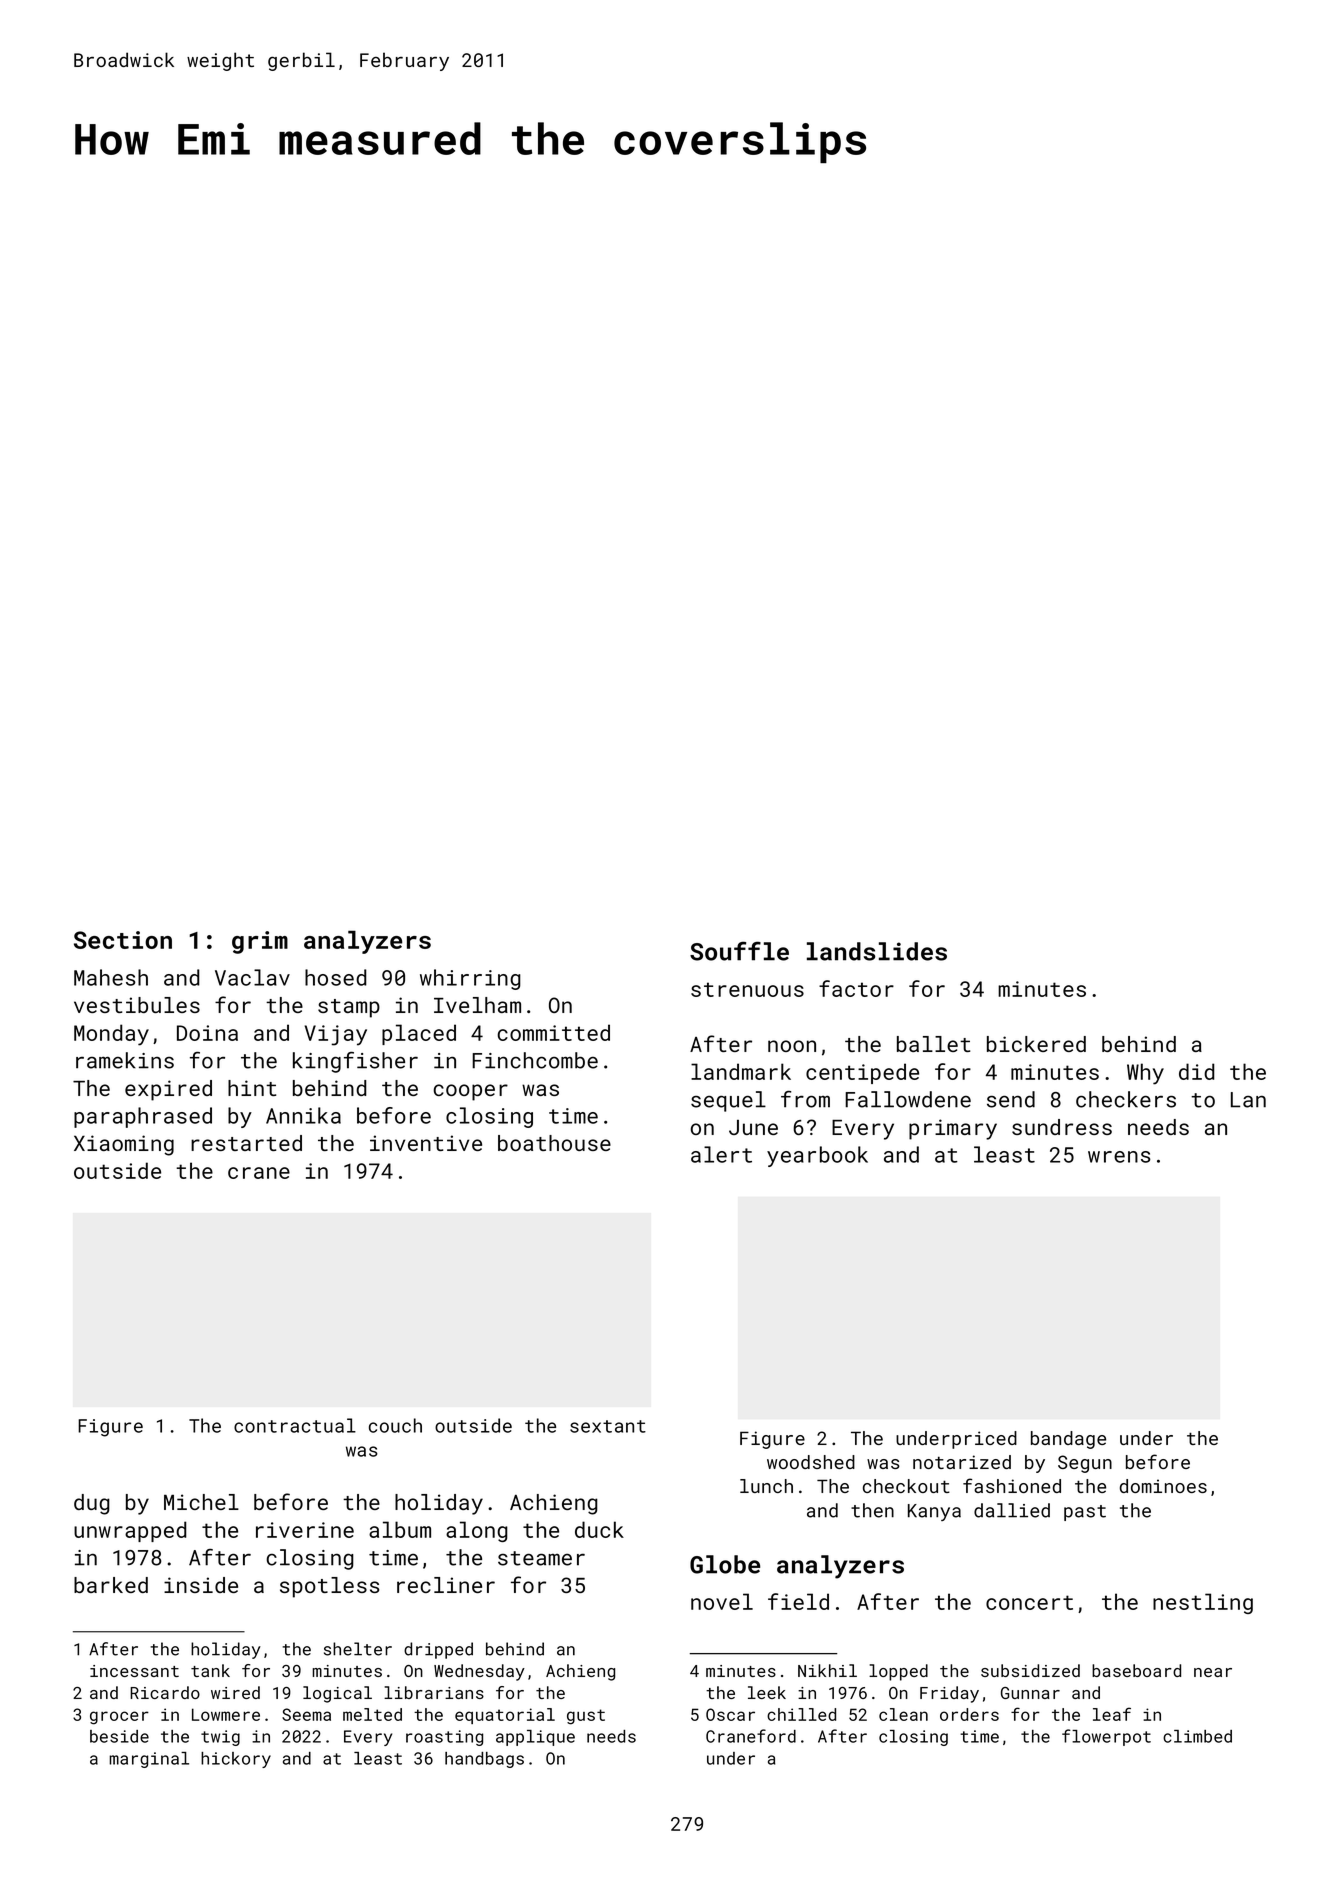 This screenshot has height=1897, width=1341. What do you see at coordinates (395, 1425) in the screenshot?
I see `couch` at bounding box center [395, 1425].
